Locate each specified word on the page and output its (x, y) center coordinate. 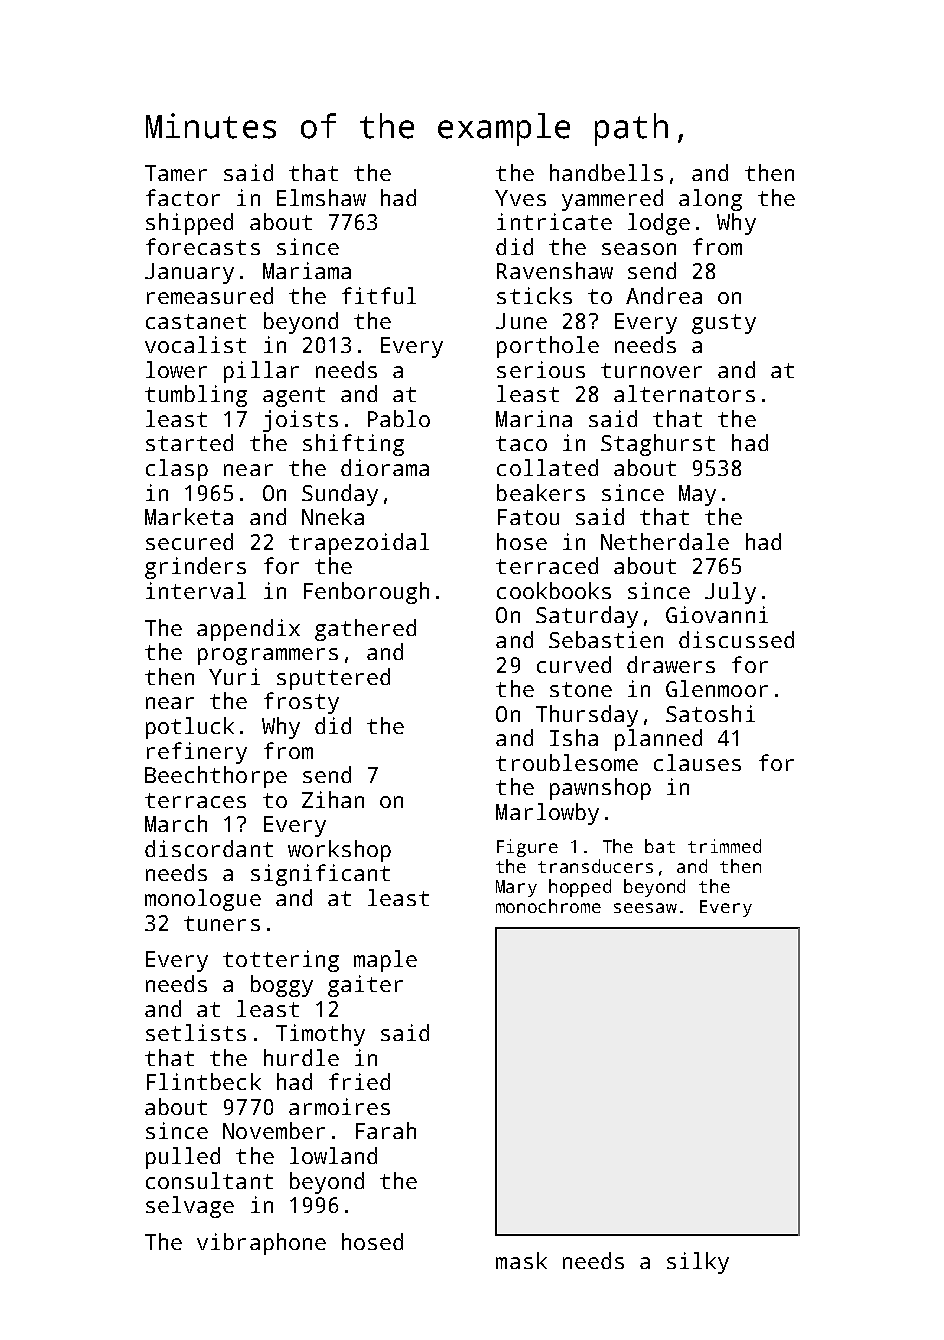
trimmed (724, 846)
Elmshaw (321, 197)
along (710, 200)
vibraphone (261, 1244)
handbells (606, 172)
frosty (301, 703)
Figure (527, 848)
